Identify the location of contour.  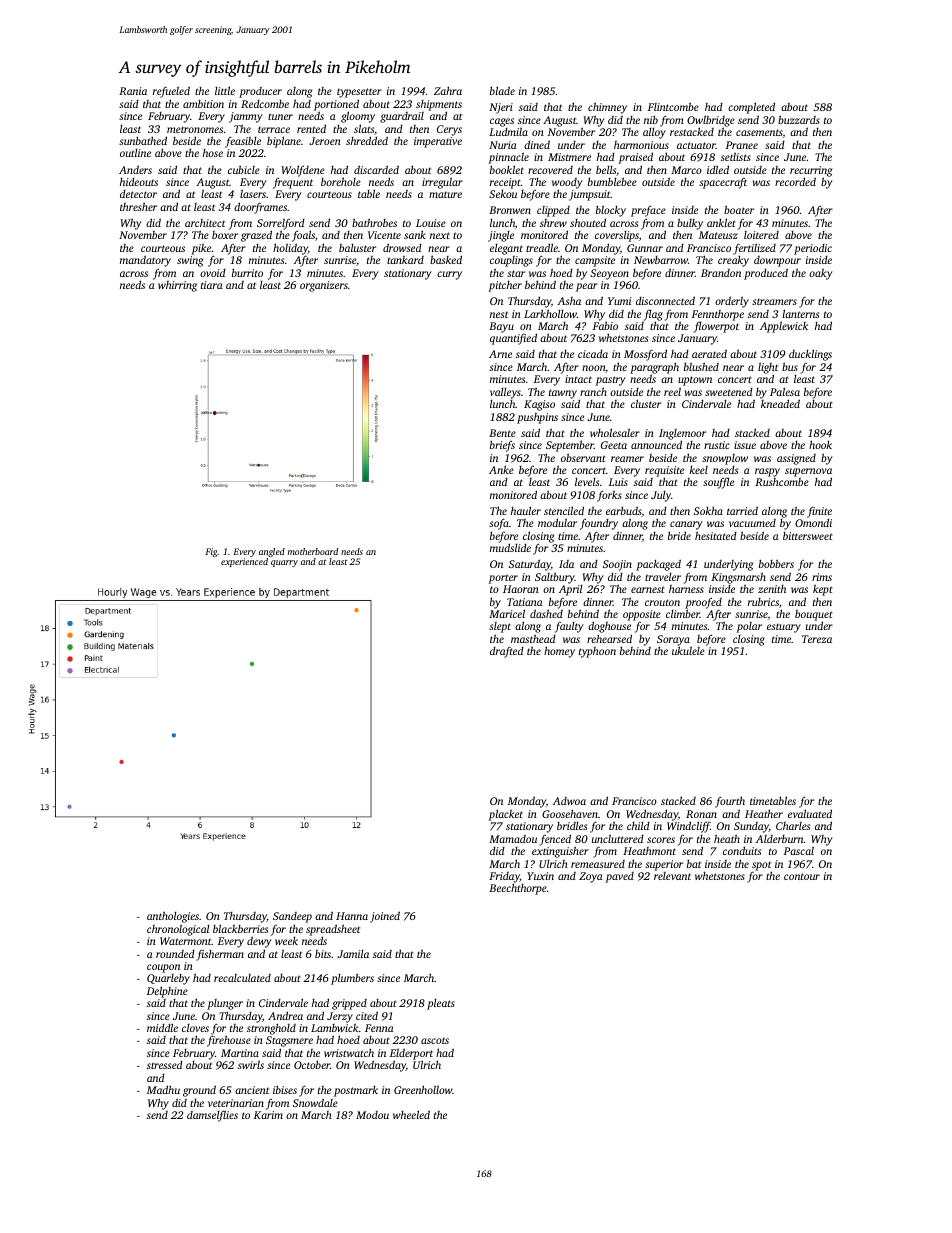
(802, 876).
